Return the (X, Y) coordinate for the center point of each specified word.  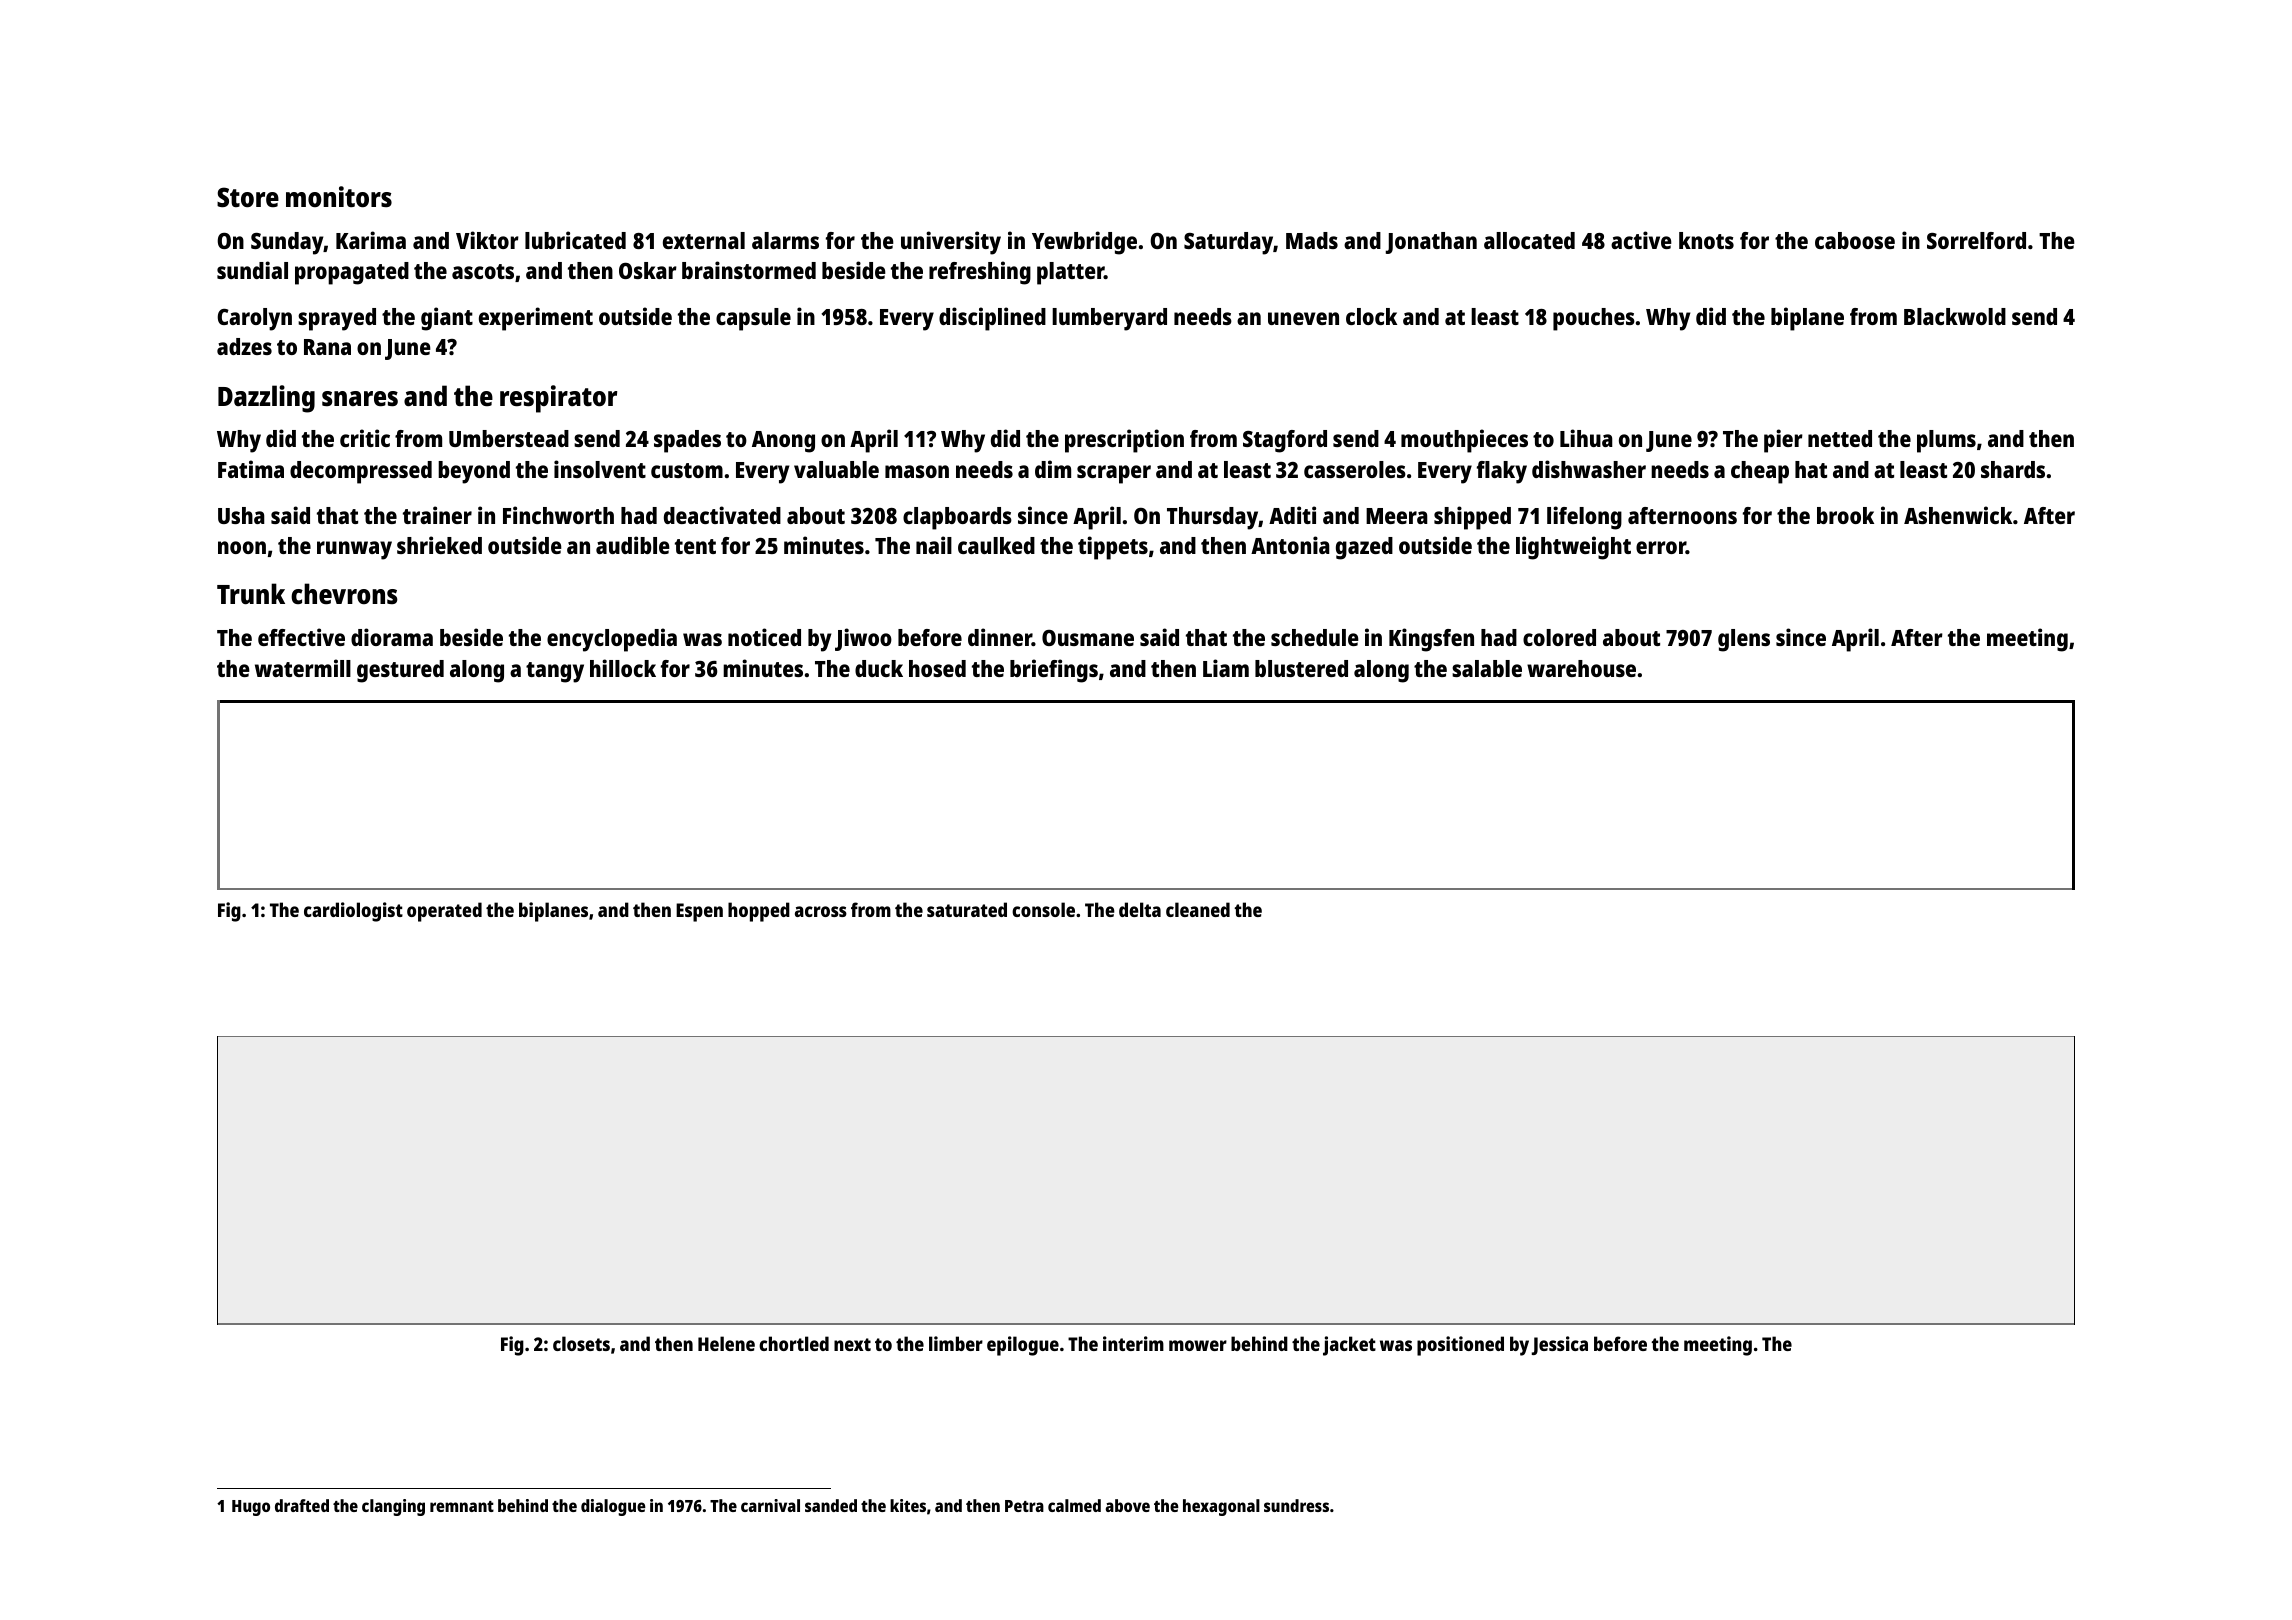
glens (1744, 640)
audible (633, 545)
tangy (555, 672)
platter (1070, 273)
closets (581, 1343)
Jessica (1560, 1345)
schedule (1315, 637)
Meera (1397, 516)
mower (1198, 1345)
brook (1845, 515)
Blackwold (1955, 316)
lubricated (575, 240)
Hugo (251, 1508)
